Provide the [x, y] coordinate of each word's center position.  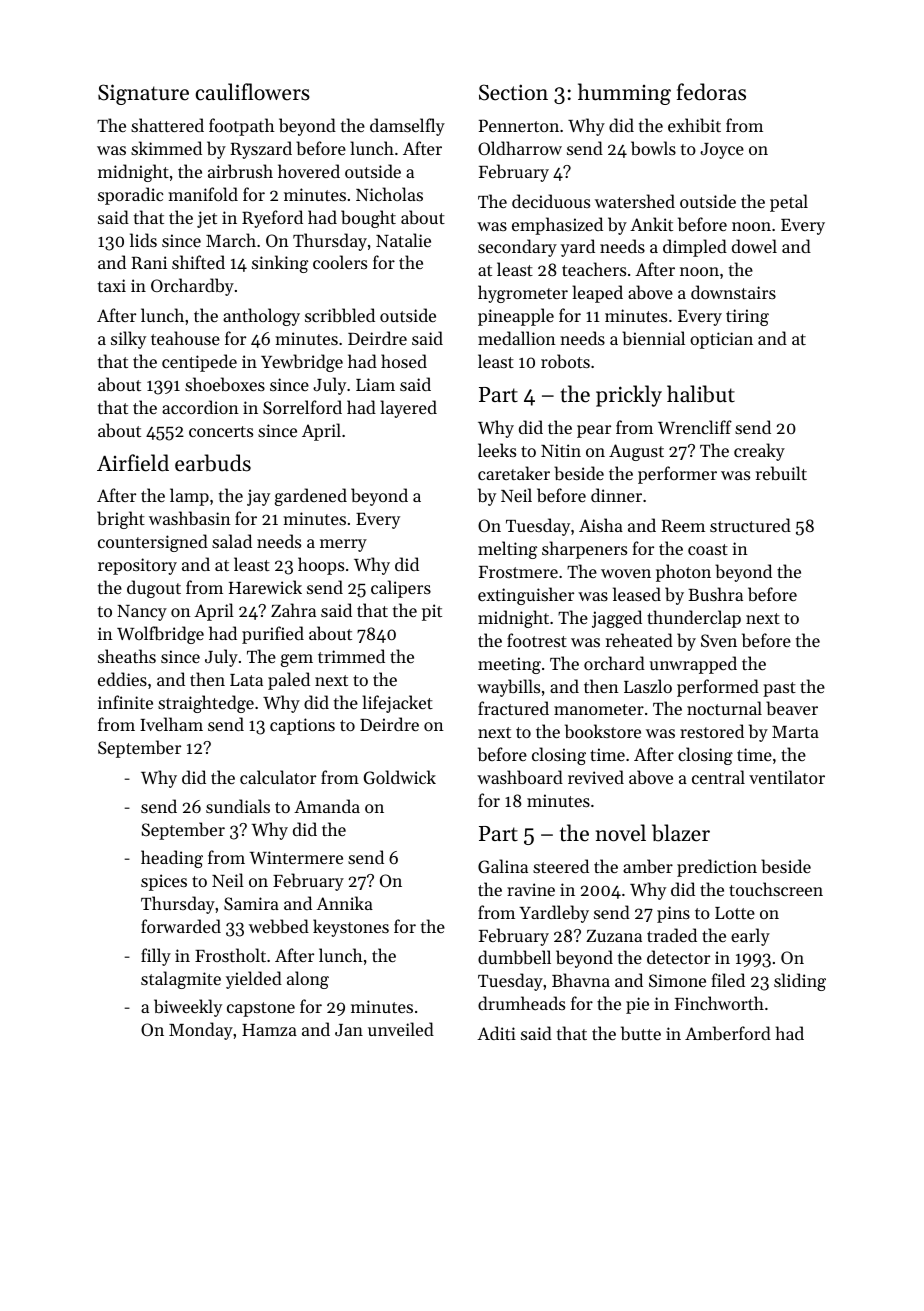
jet [207, 219]
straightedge [206, 704]
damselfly [407, 127]
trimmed [351, 656]
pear [594, 431]
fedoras [711, 92]
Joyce [722, 151]
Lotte [735, 913]
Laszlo [648, 686]
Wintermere [296, 857]
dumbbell [514, 957]
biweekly [188, 1008]
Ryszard [261, 150]
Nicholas [389, 194]
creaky [759, 452]
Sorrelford [302, 407]
